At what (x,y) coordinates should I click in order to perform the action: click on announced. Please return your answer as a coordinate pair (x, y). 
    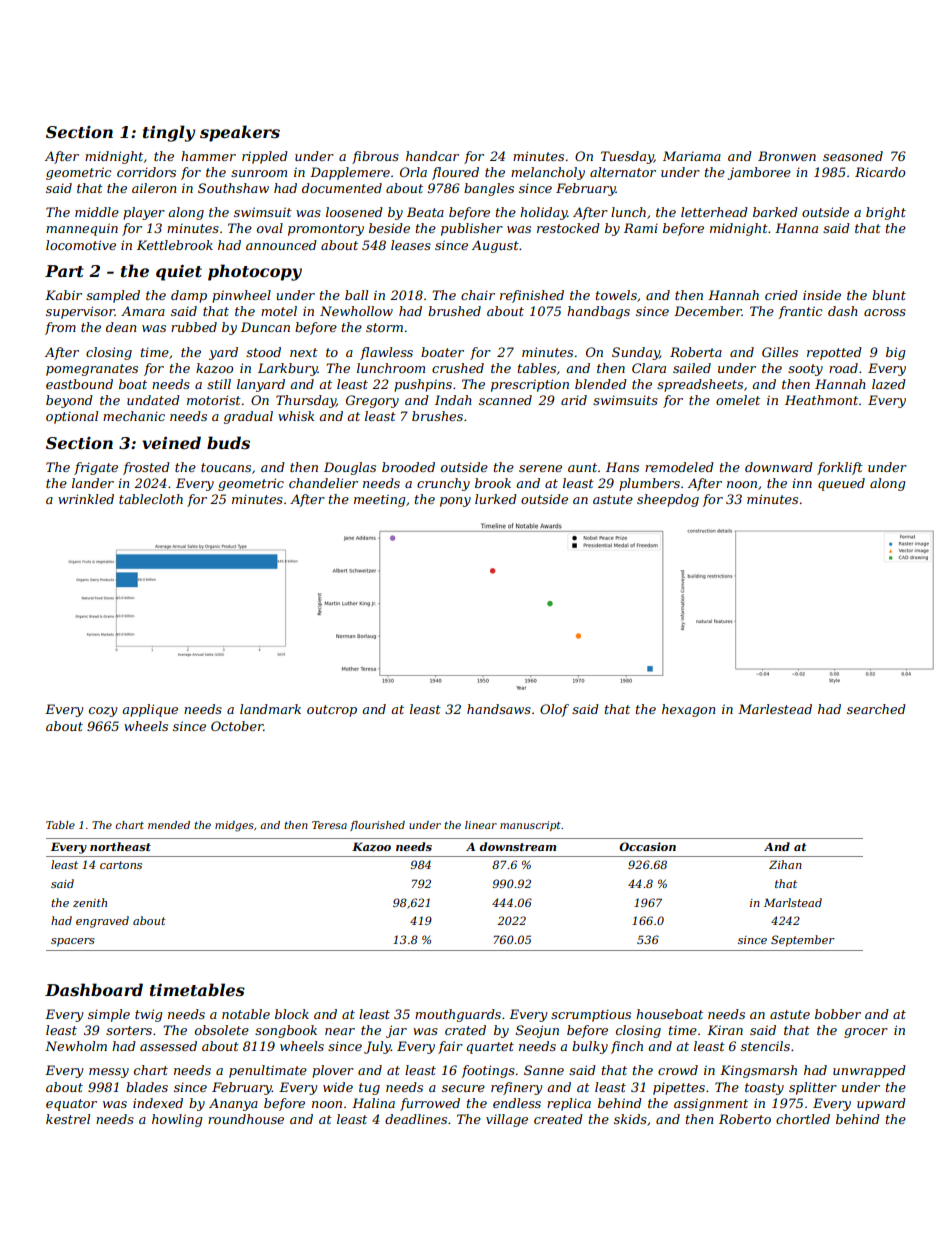
    Looking at the image, I should click on (281, 245).
